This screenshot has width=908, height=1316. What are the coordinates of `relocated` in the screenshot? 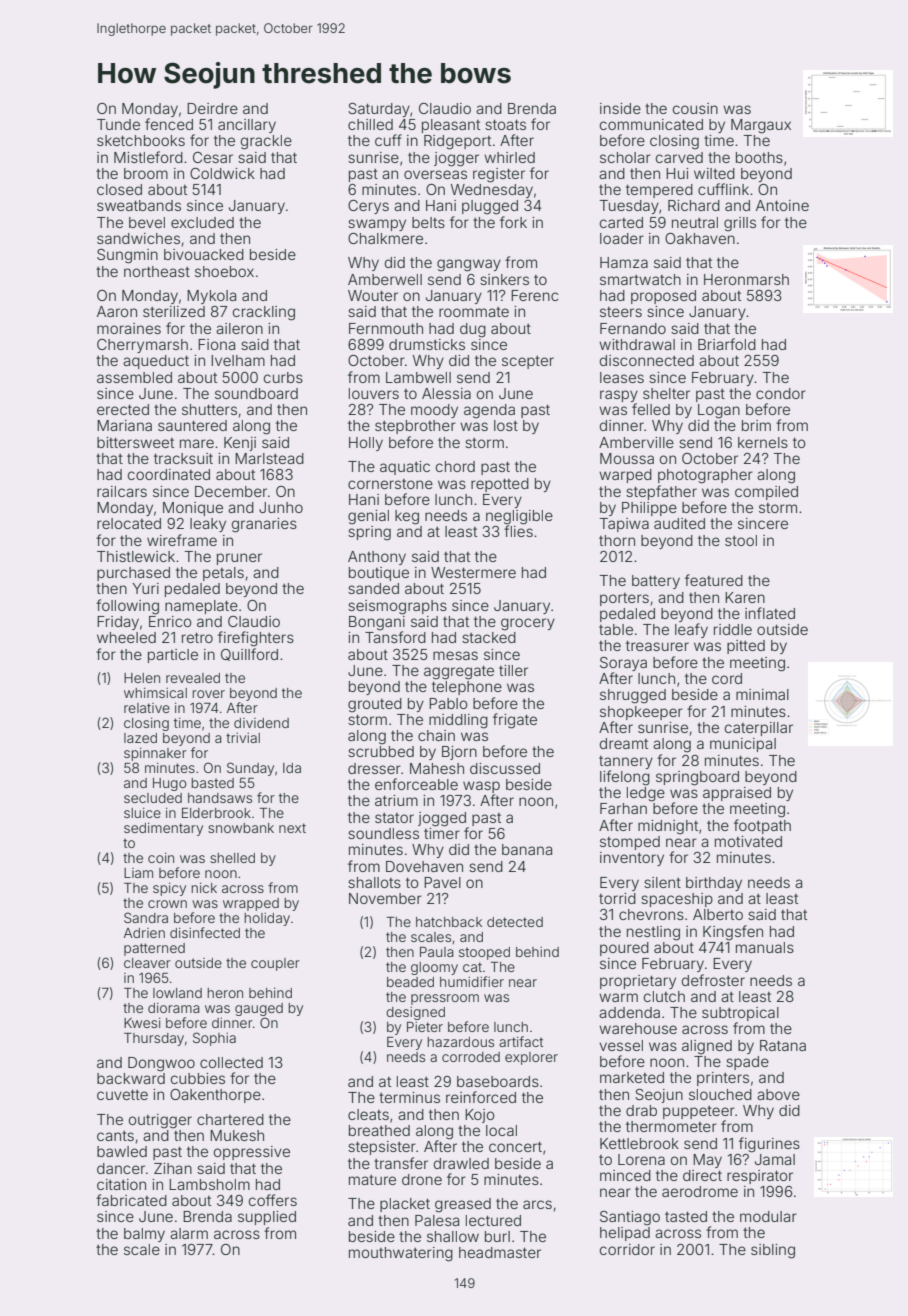 It's located at (129, 523).
